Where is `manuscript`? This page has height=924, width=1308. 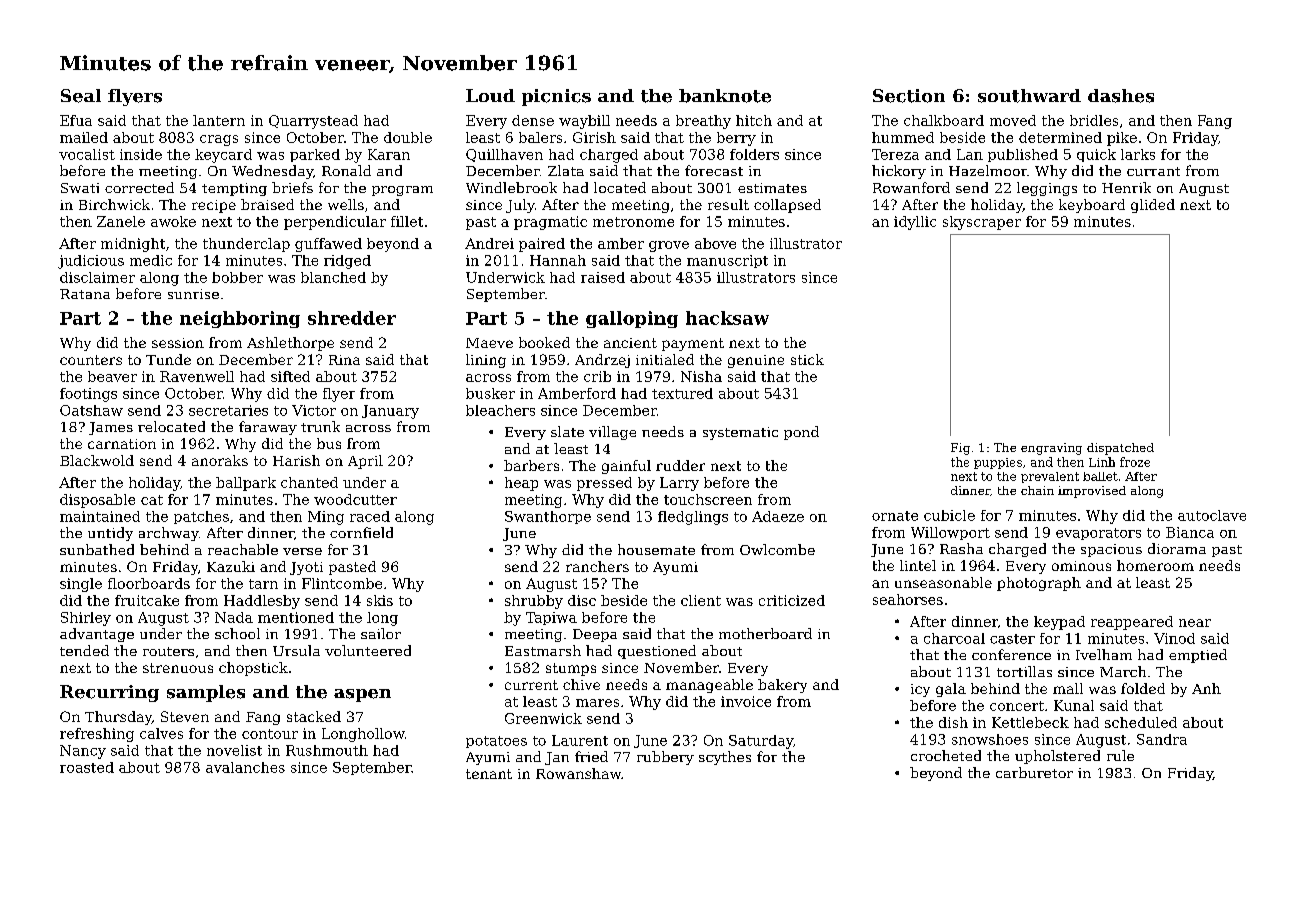
manuscript is located at coordinates (727, 261).
